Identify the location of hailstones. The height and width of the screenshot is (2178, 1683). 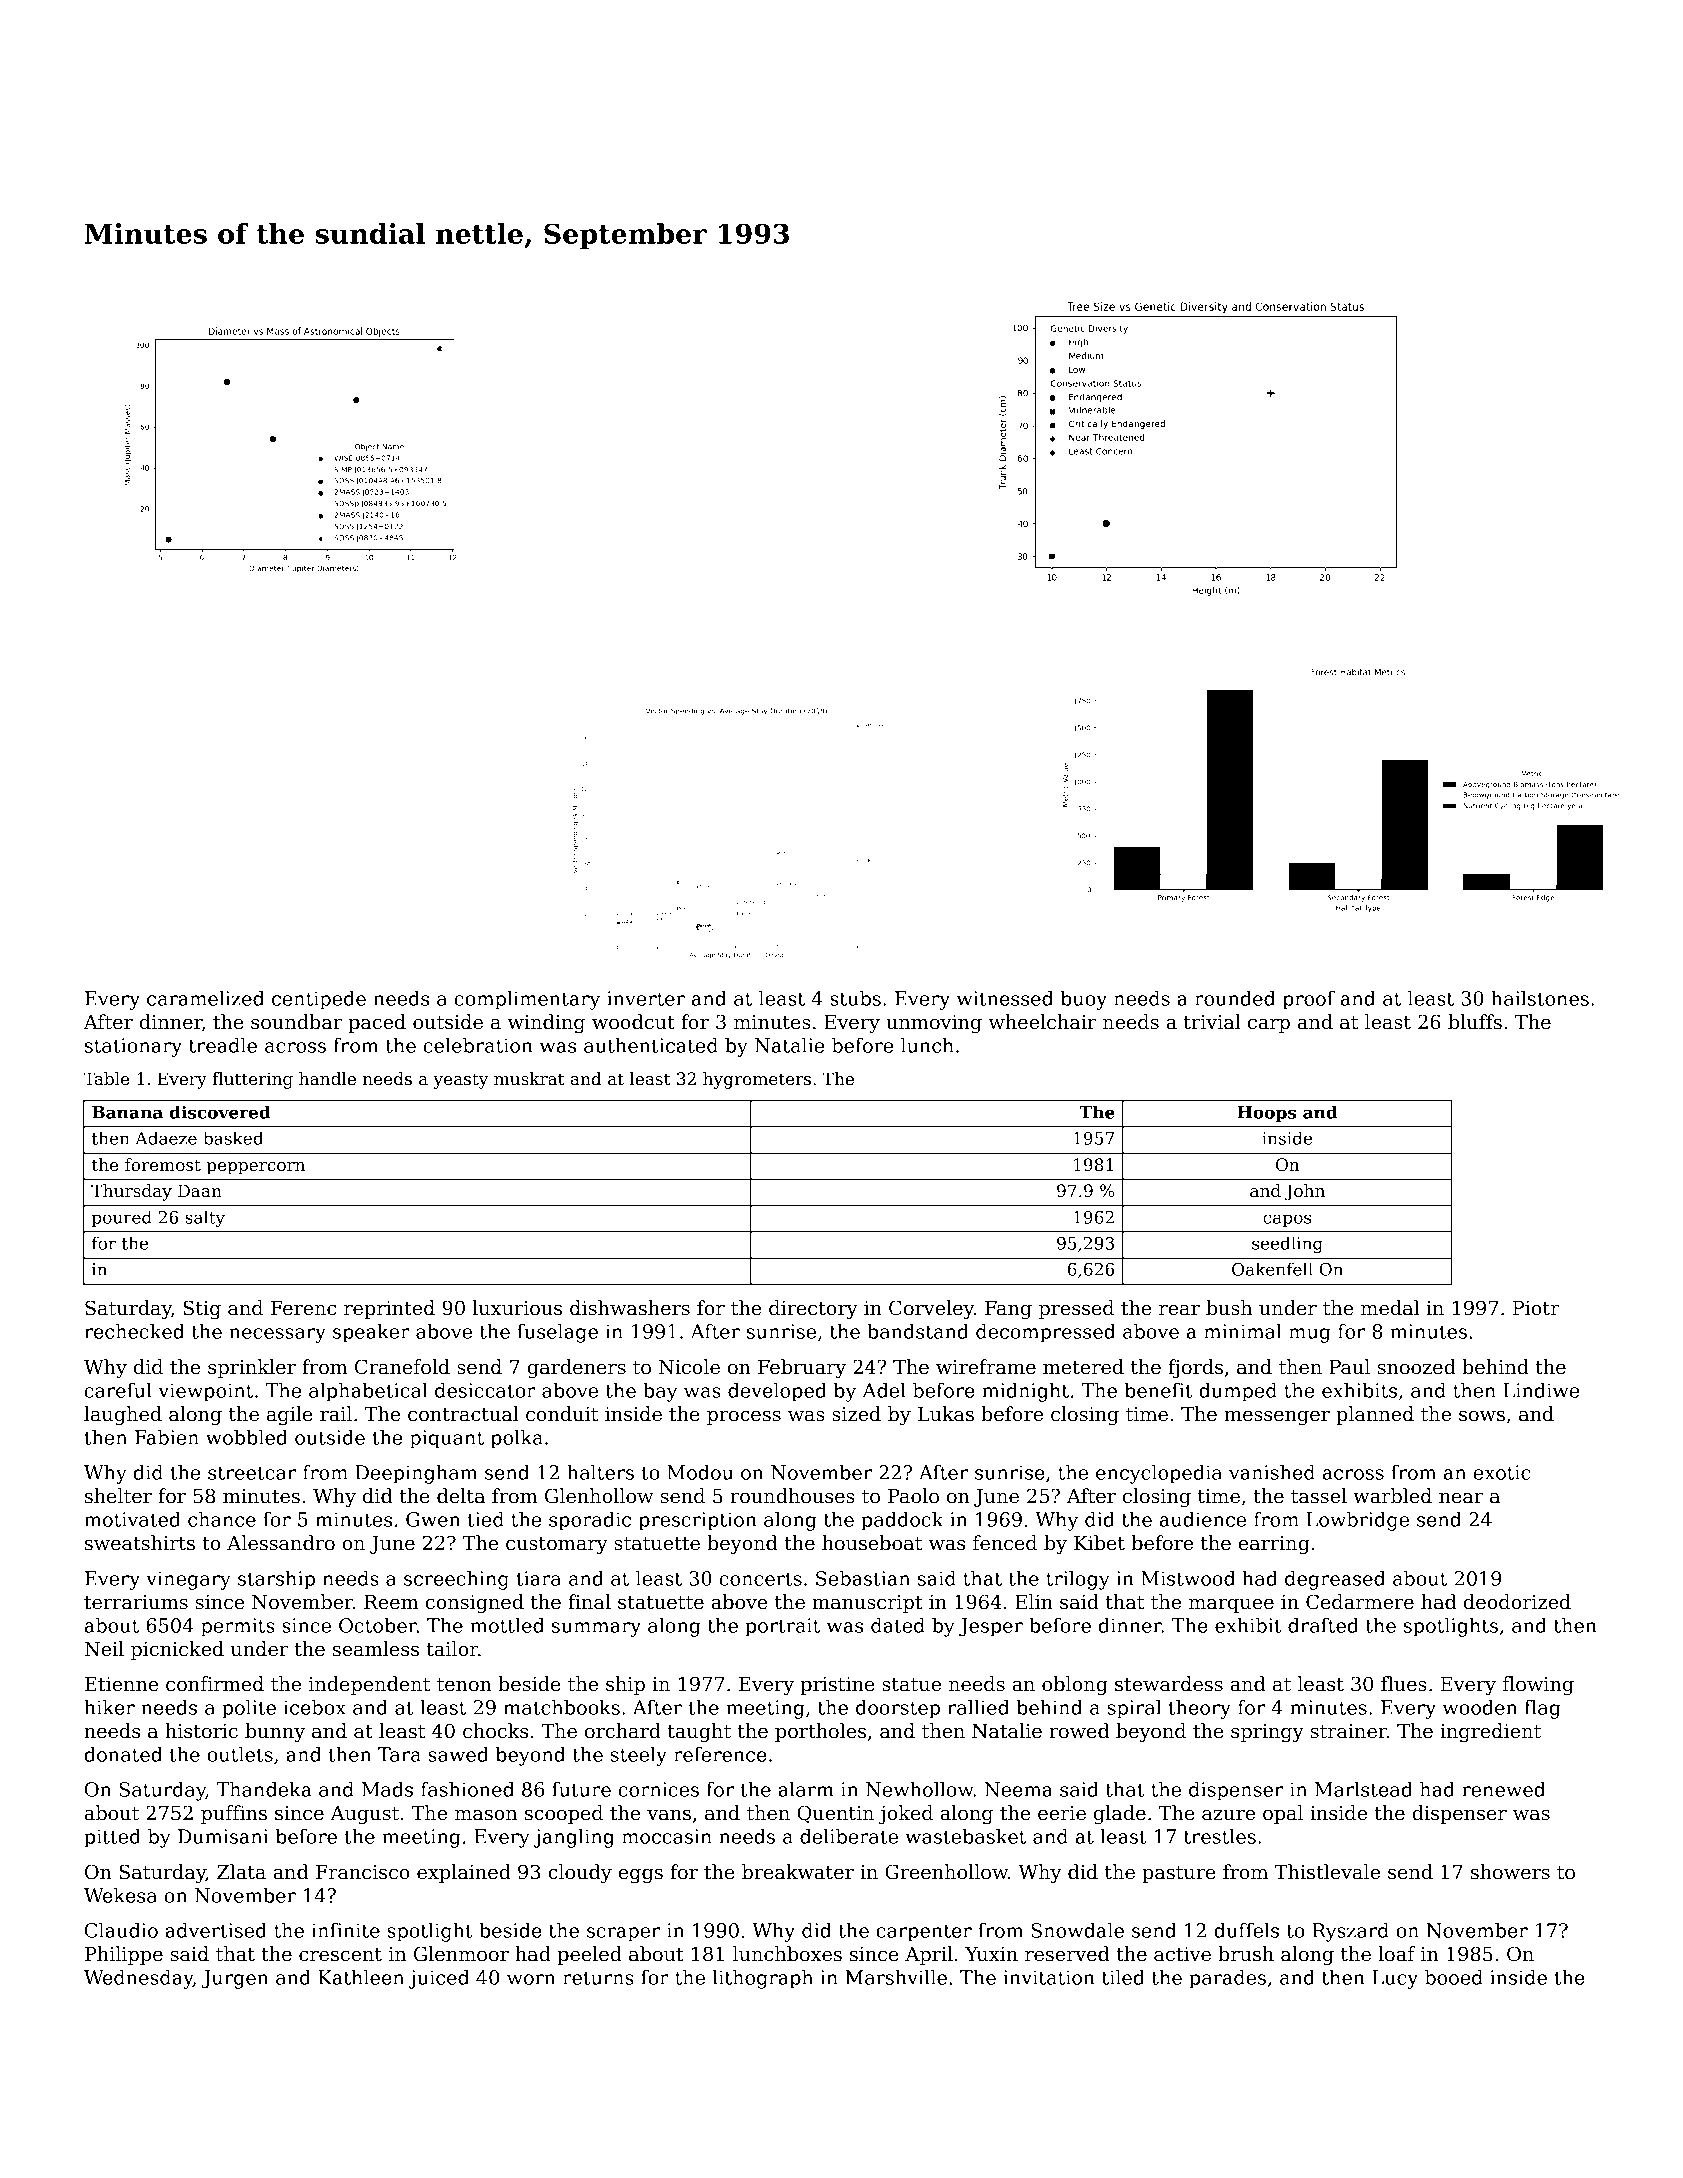
(1540, 998).
